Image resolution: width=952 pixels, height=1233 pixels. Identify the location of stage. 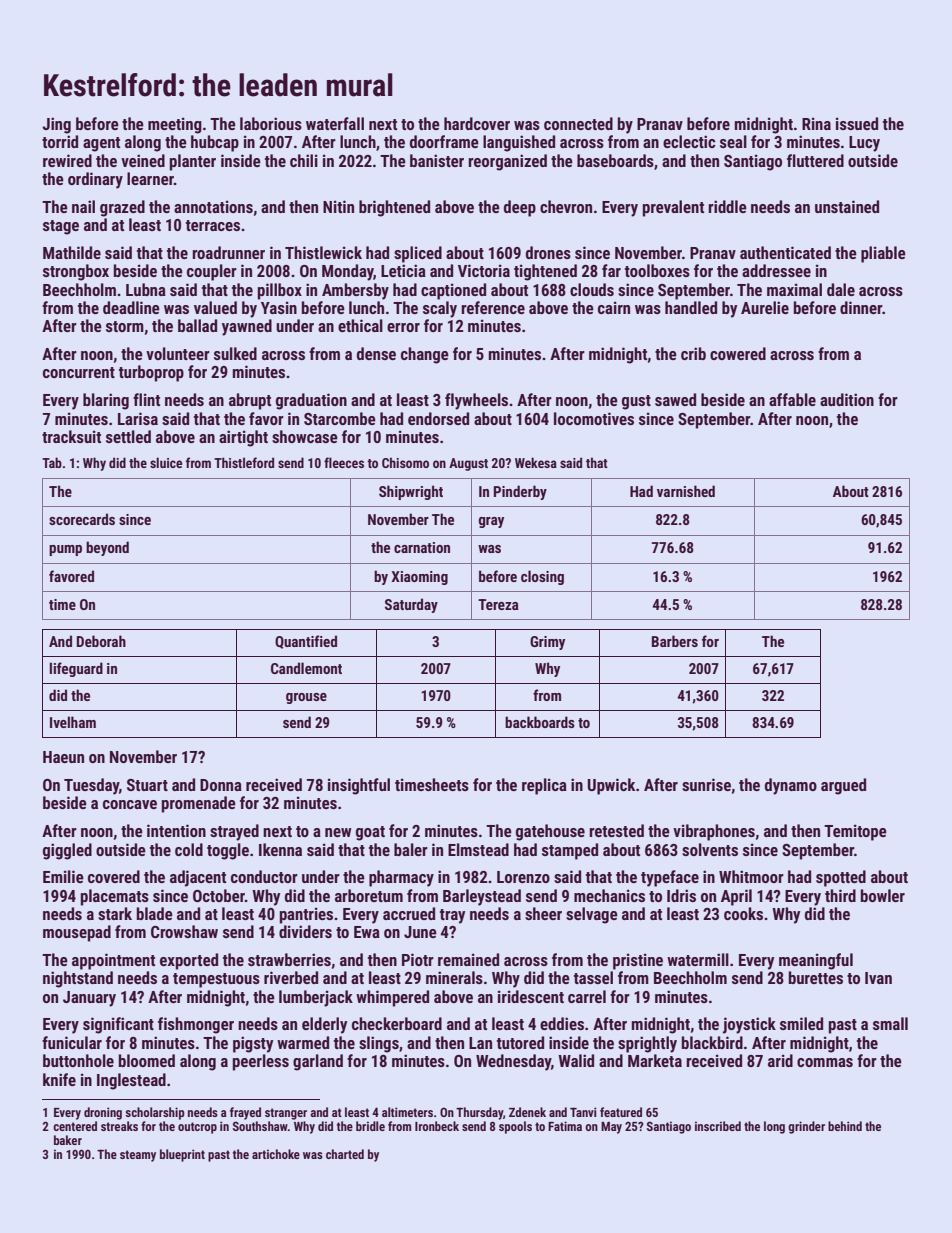
(61, 227).
